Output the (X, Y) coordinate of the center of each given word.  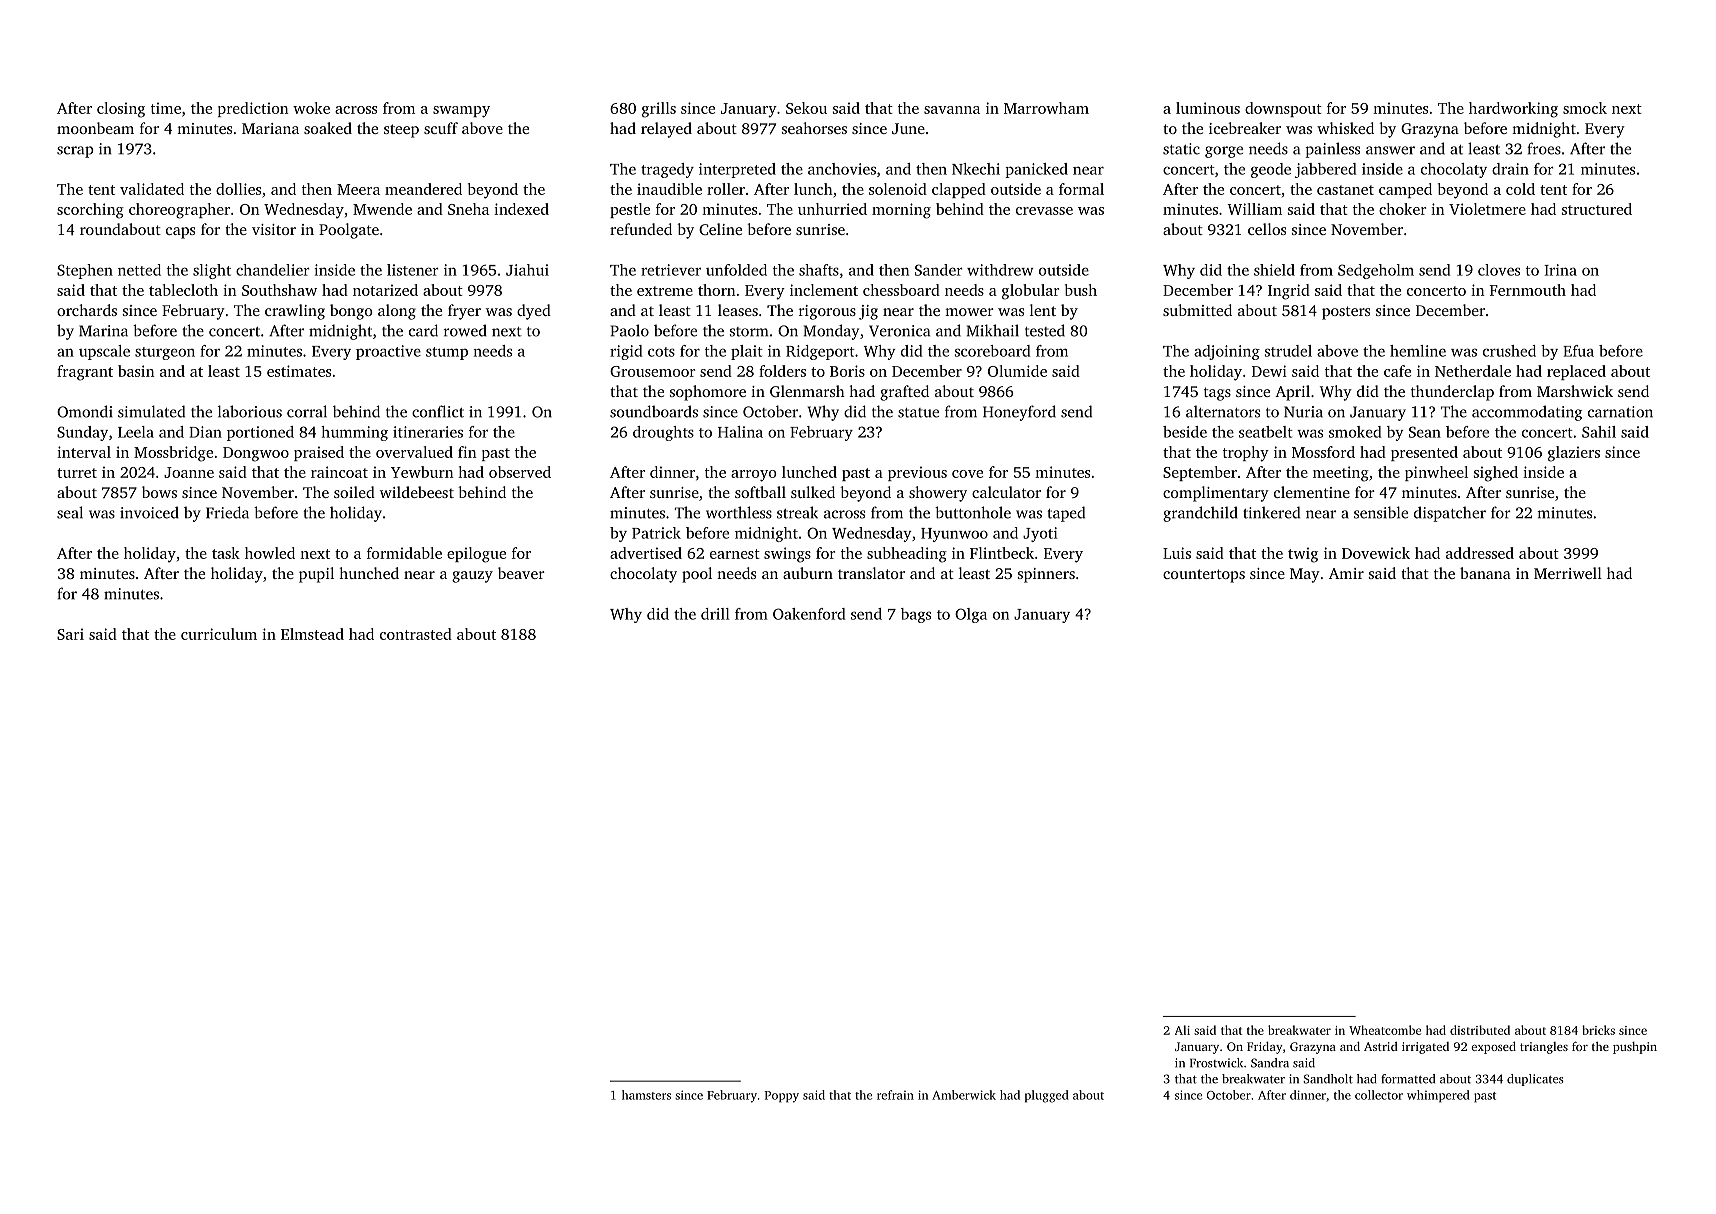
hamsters (646, 1095)
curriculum (219, 634)
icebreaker (1245, 128)
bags (916, 615)
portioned (260, 433)
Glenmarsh (807, 391)
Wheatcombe (1385, 1030)
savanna (952, 110)
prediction (253, 109)
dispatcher (1450, 514)
